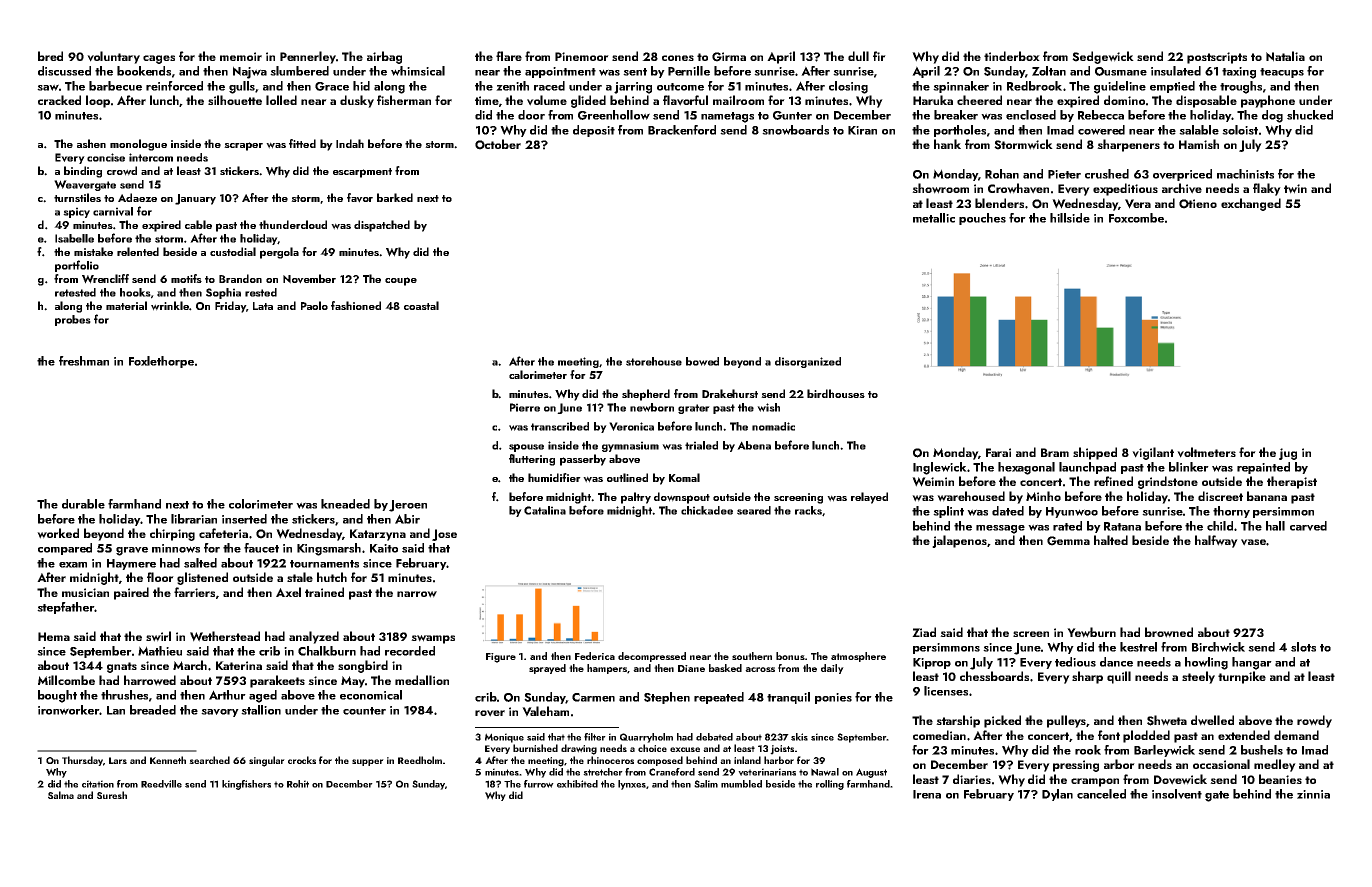 Image resolution: width=1372 pixels, height=887 pixels. Describe the element at coordinates (261, 710) in the page. I see `stallion` at that location.
